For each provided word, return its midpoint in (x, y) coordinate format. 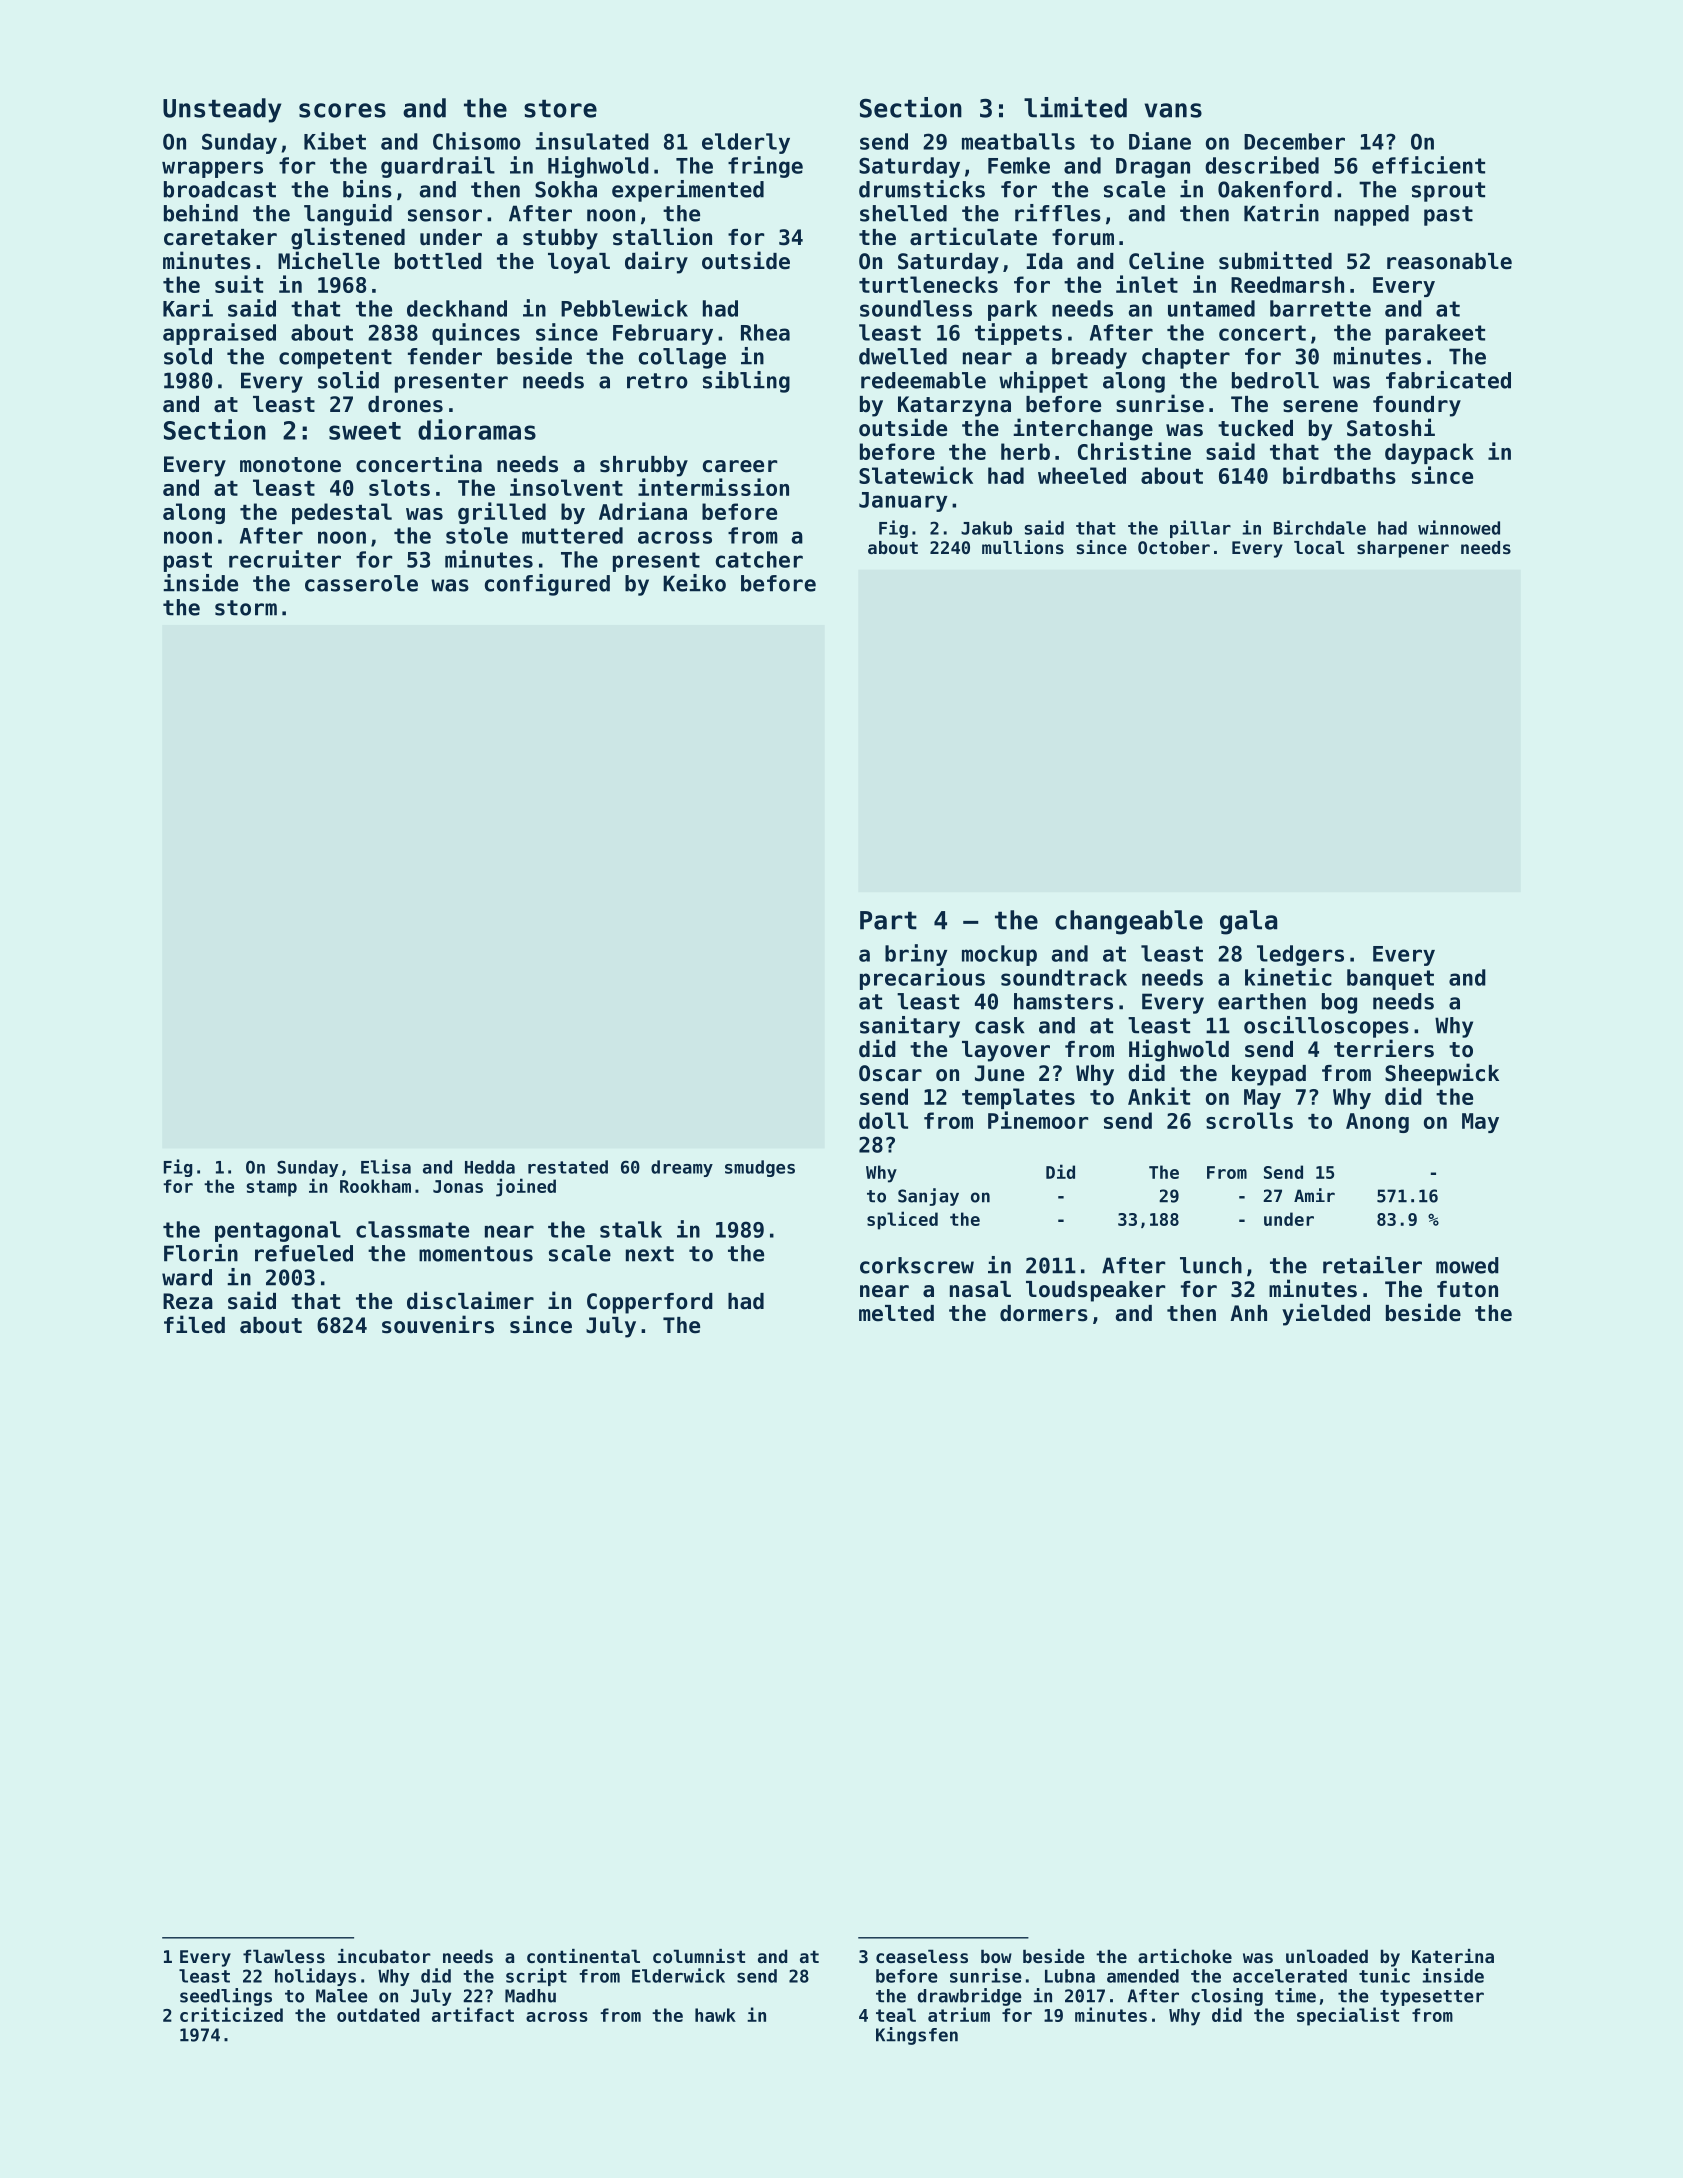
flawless (284, 1956)
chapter (1186, 358)
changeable (1129, 922)
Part (888, 920)
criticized (231, 2014)
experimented (688, 191)
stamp (272, 1188)
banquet (1390, 979)
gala (1248, 922)
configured (547, 585)
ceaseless (922, 1956)
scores (342, 110)
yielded (1326, 1314)
